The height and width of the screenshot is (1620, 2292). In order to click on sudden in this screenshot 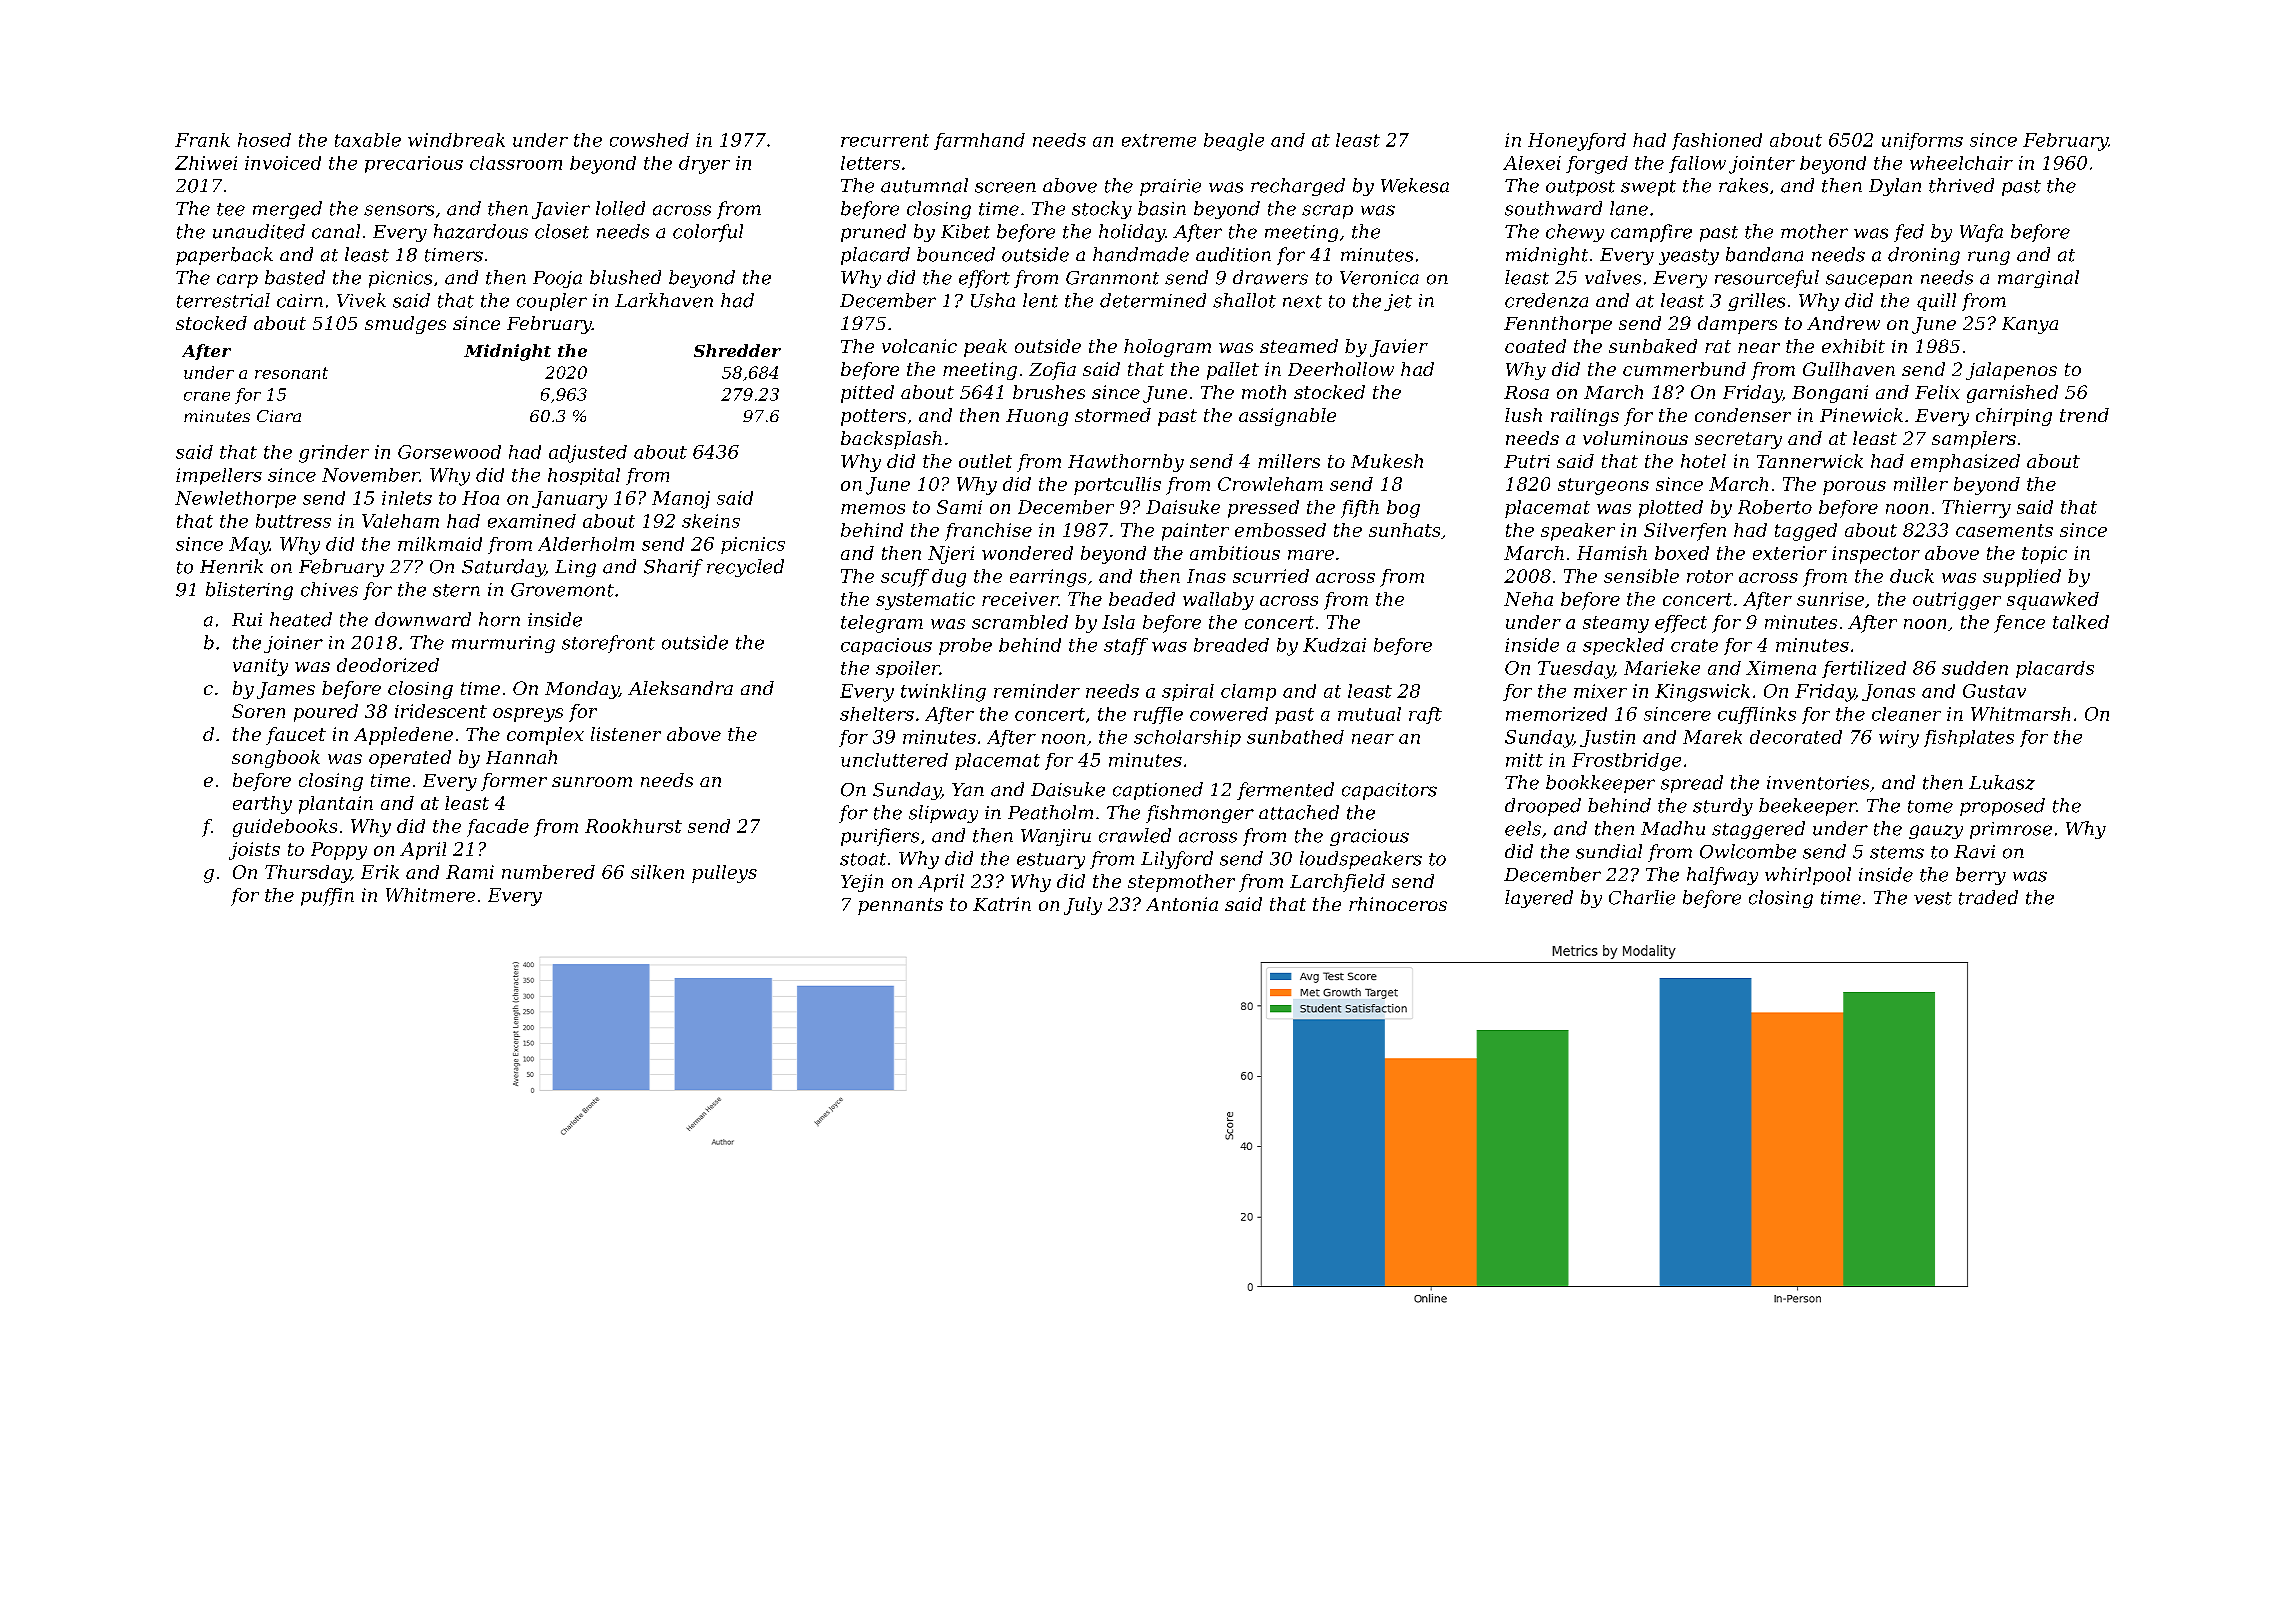, I will do `click(1975, 668)`.
